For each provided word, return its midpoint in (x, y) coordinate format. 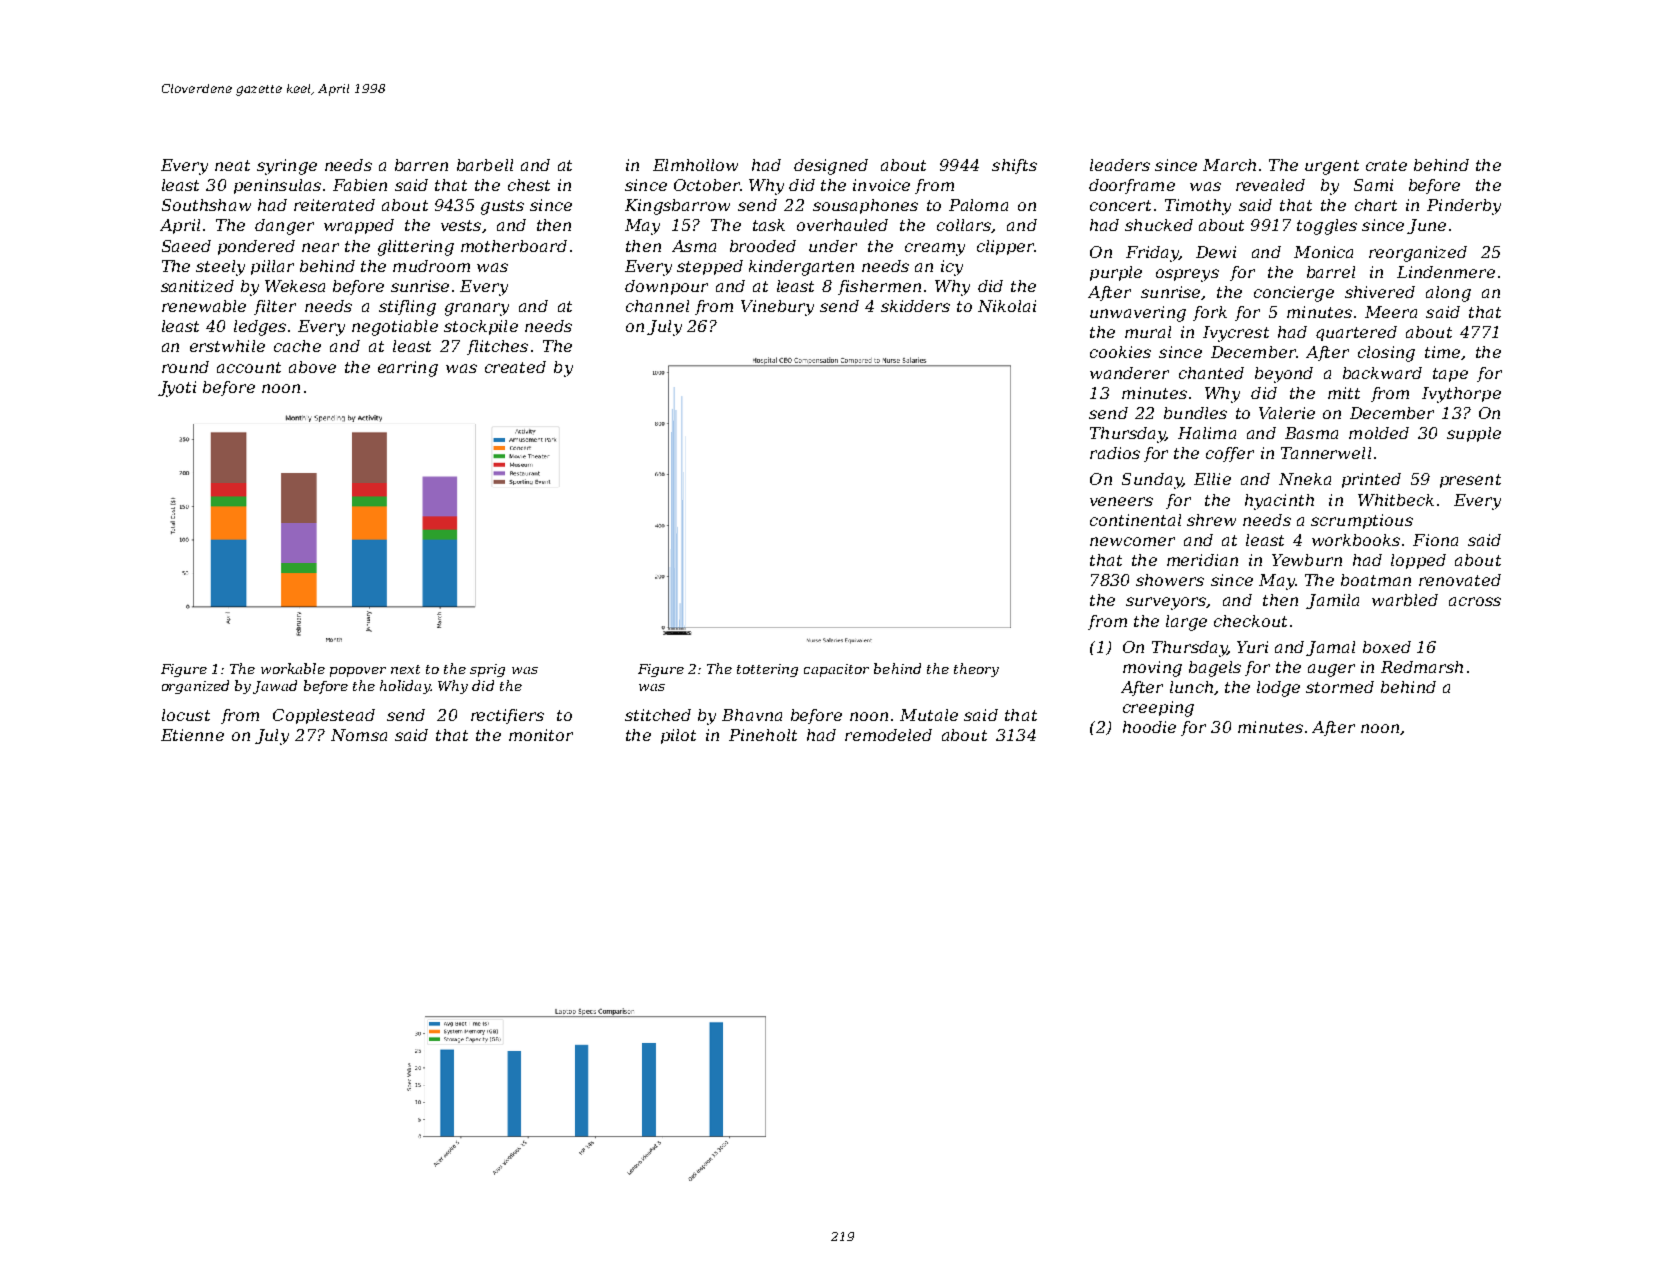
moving (1152, 669)
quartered (1356, 333)
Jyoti (177, 389)
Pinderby (1464, 207)
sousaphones (865, 206)
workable (293, 668)
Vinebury (777, 308)
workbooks (1356, 540)
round (185, 367)
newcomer (1132, 541)
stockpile (481, 327)
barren (421, 165)
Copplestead (324, 716)
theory (976, 670)
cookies (1120, 352)
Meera (1391, 312)
